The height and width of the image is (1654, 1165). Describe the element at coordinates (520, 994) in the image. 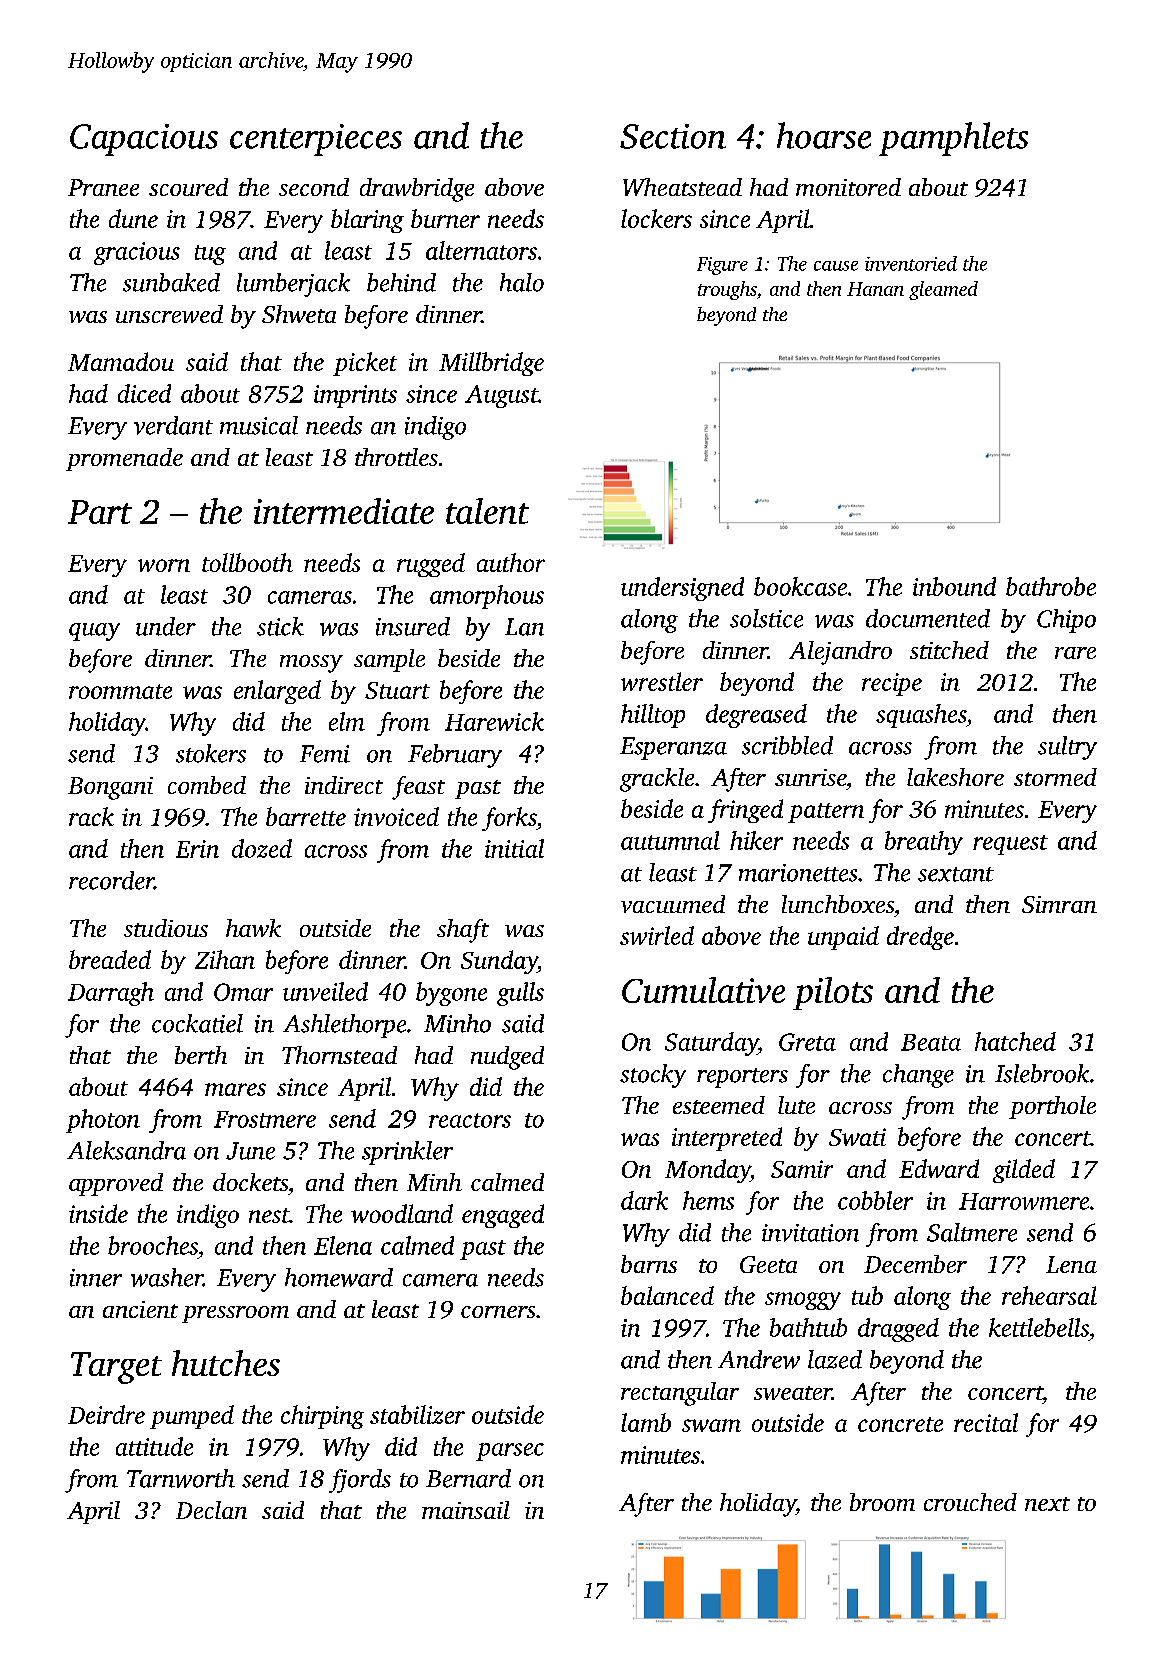

I see `gulls` at that location.
